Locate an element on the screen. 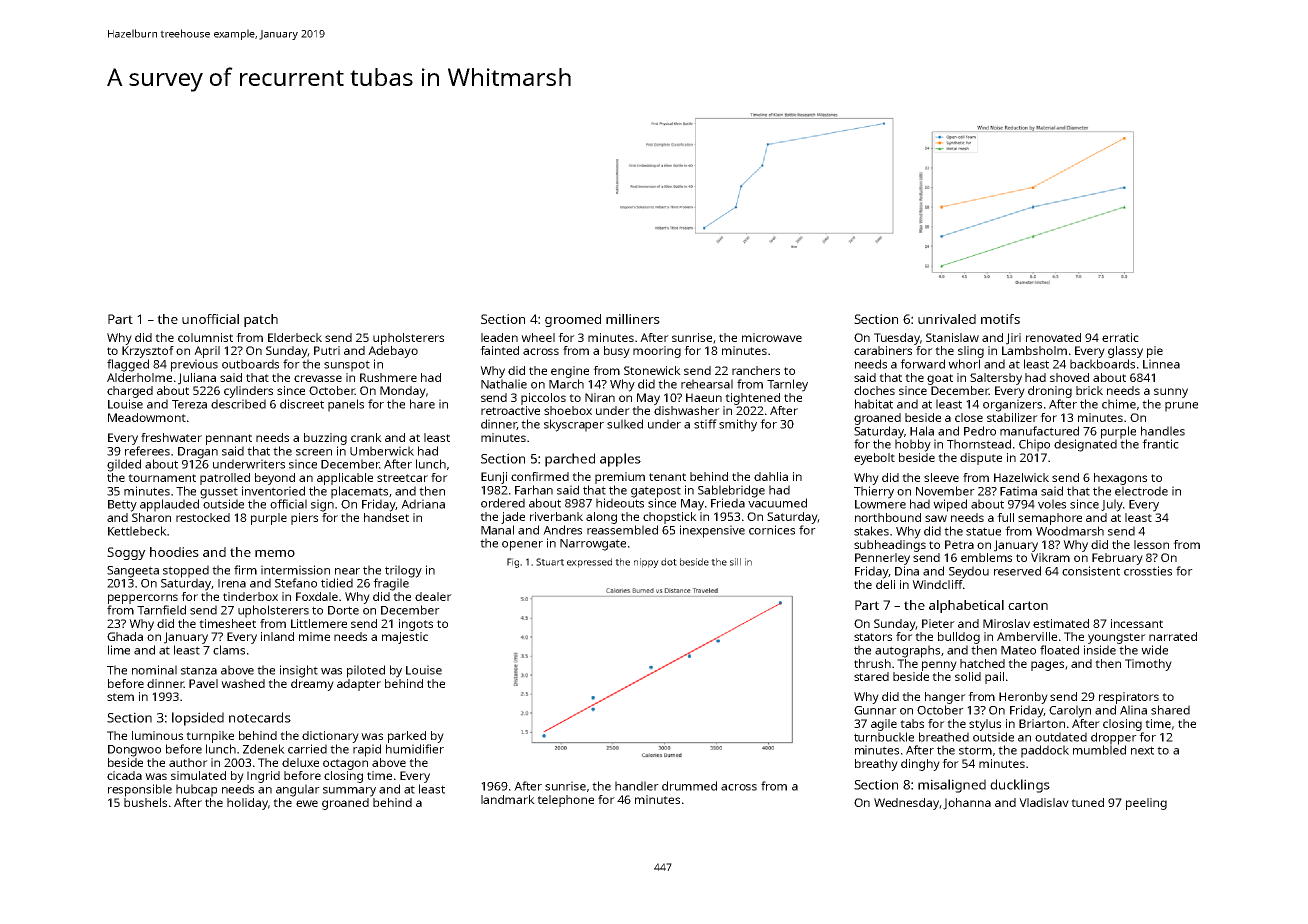  sill is located at coordinates (735, 562).
